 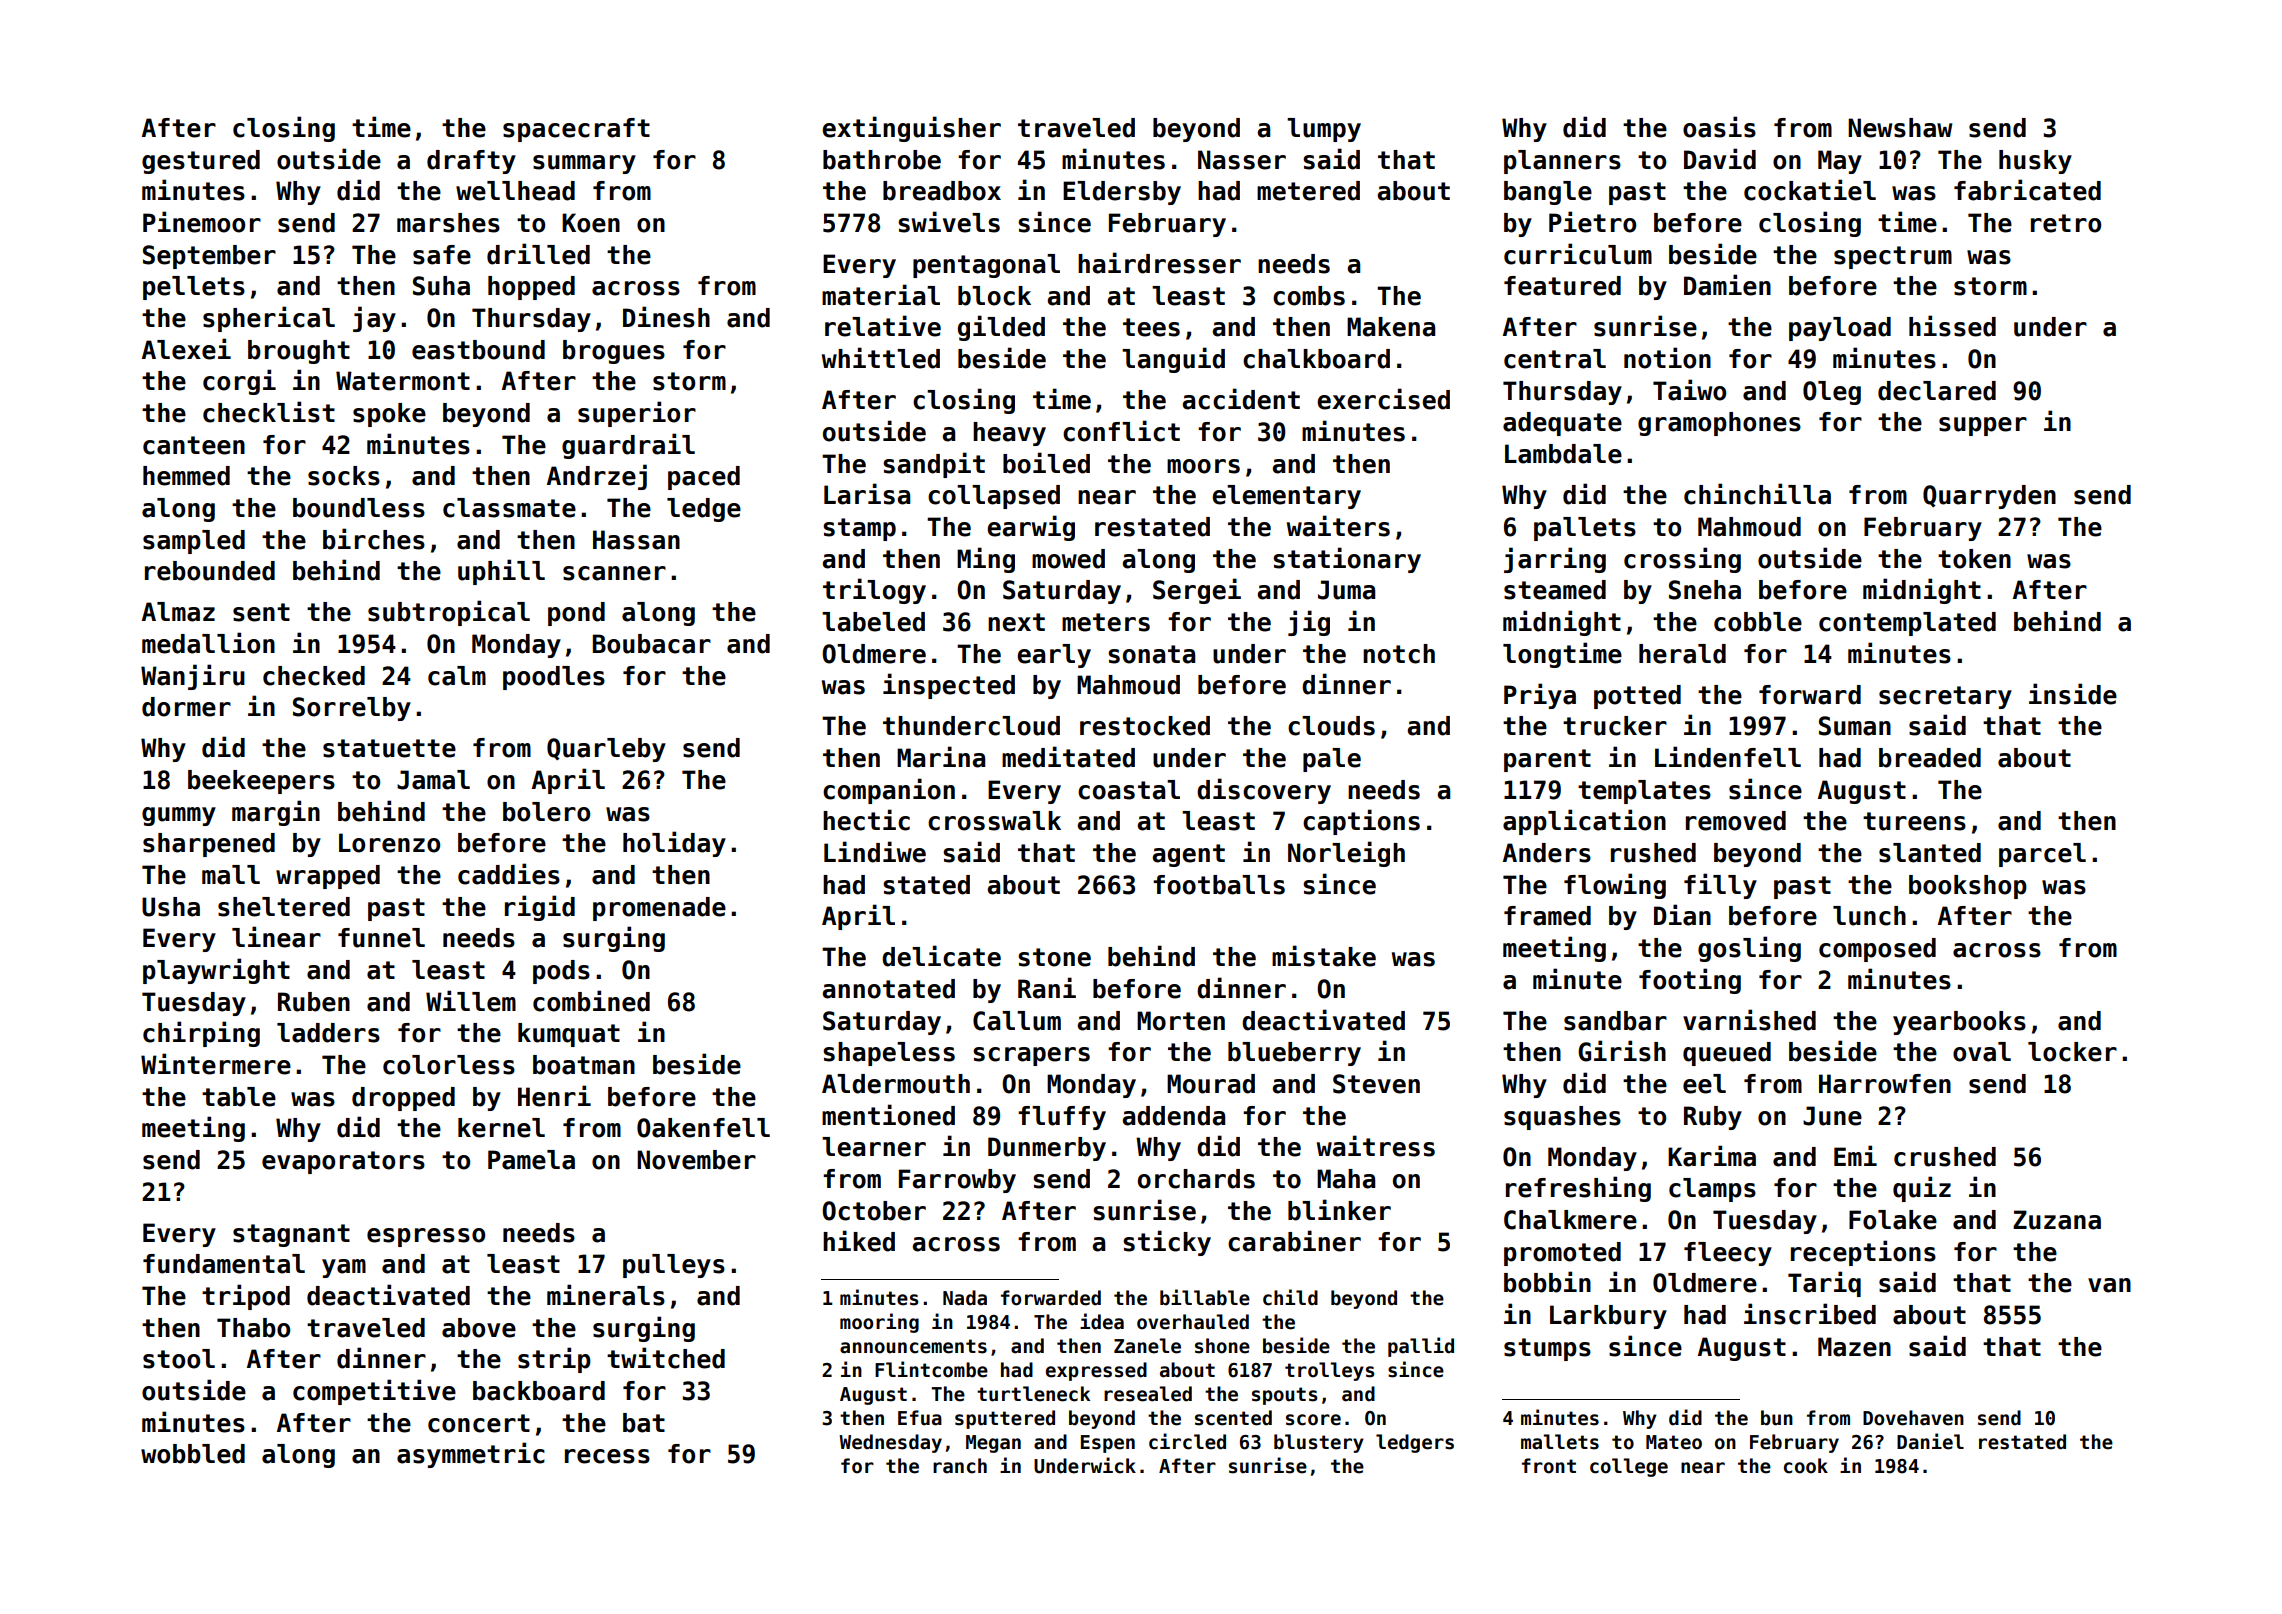 What do you see at coordinates (1242, 160) in the document?
I see `Nasser` at bounding box center [1242, 160].
